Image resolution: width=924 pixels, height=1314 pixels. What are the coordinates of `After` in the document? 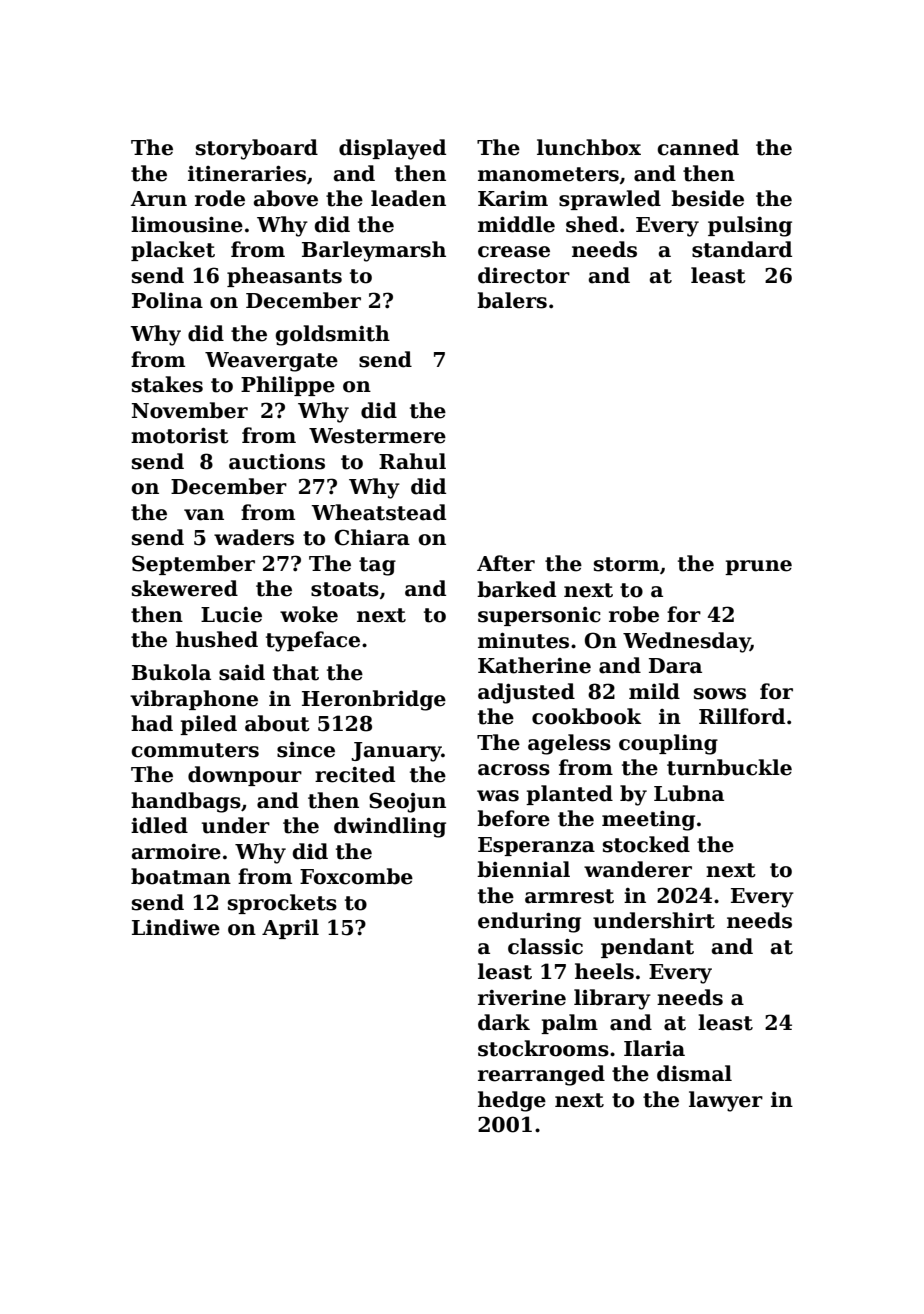 It's located at (506, 563).
